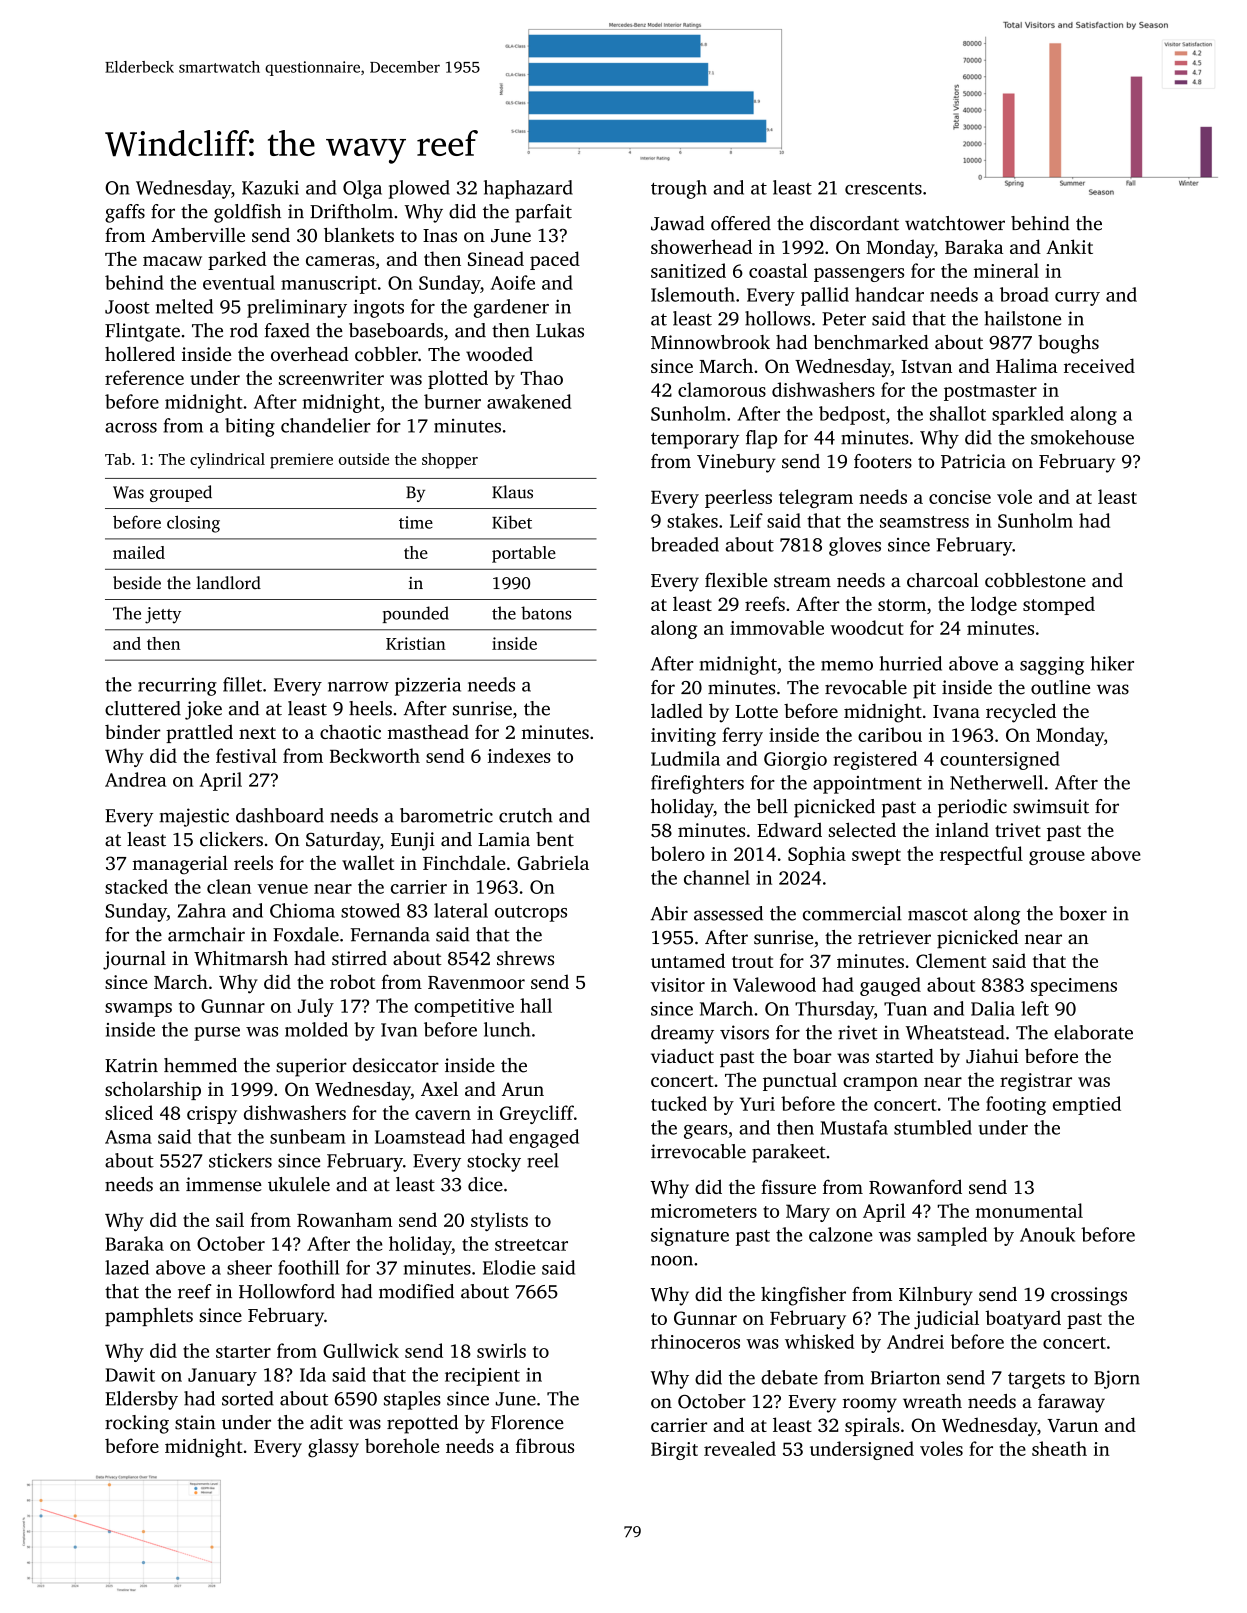  What do you see at coordinates (1071, 1403) in the screenshot?
I see `faraway` at bounding box center [1071, 1403].
